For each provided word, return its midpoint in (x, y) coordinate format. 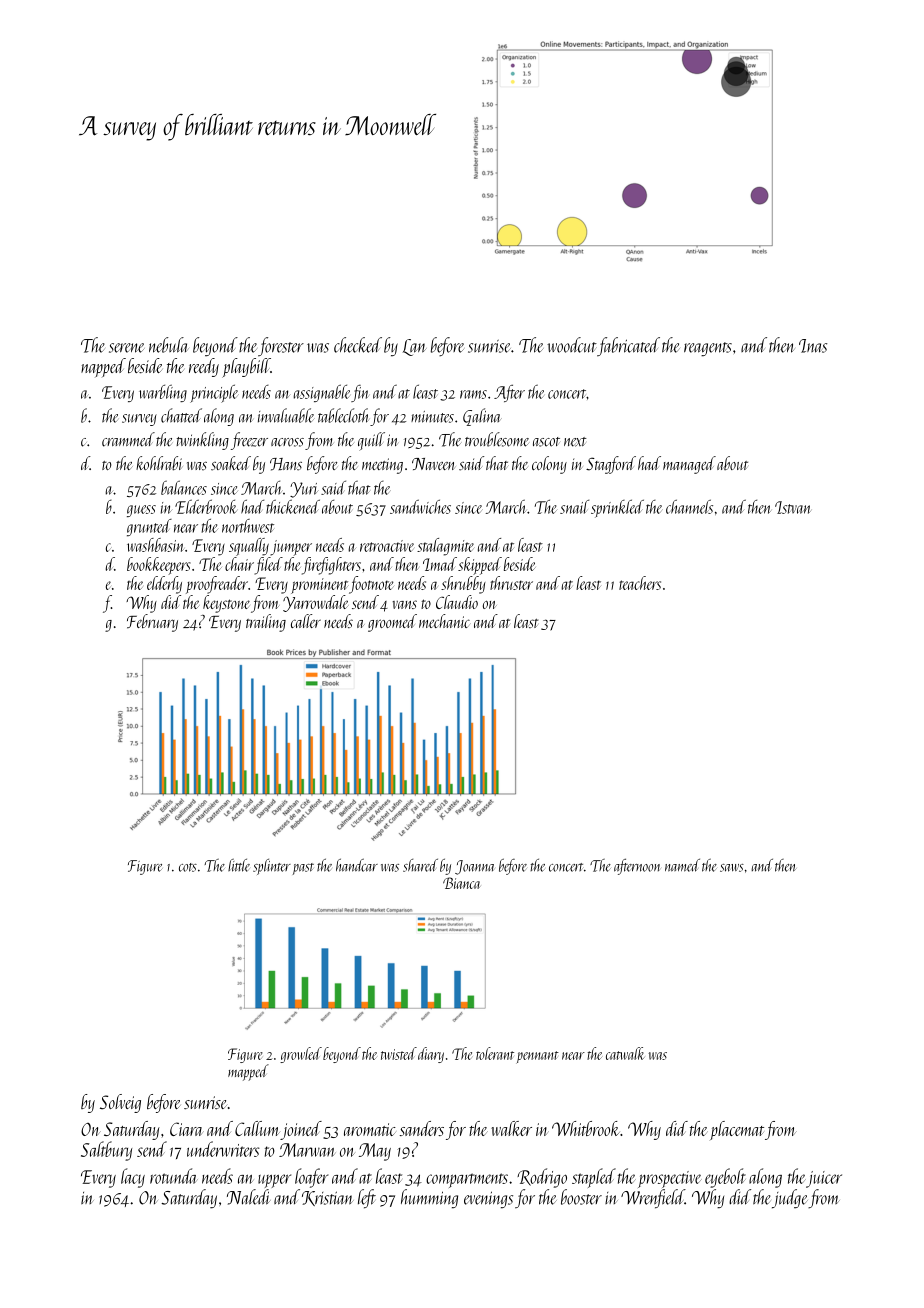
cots (188, 867)
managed (689, 465)
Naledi (249, 1197)
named (682, 865)
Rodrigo (542, 1178)
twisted (399, 1053)
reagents (708, 349)
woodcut (572, 345)
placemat (737, 1130)
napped (103, 367)
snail (574, 507)
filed (268, 566)
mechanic (444, 621)
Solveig (120, 1103)
